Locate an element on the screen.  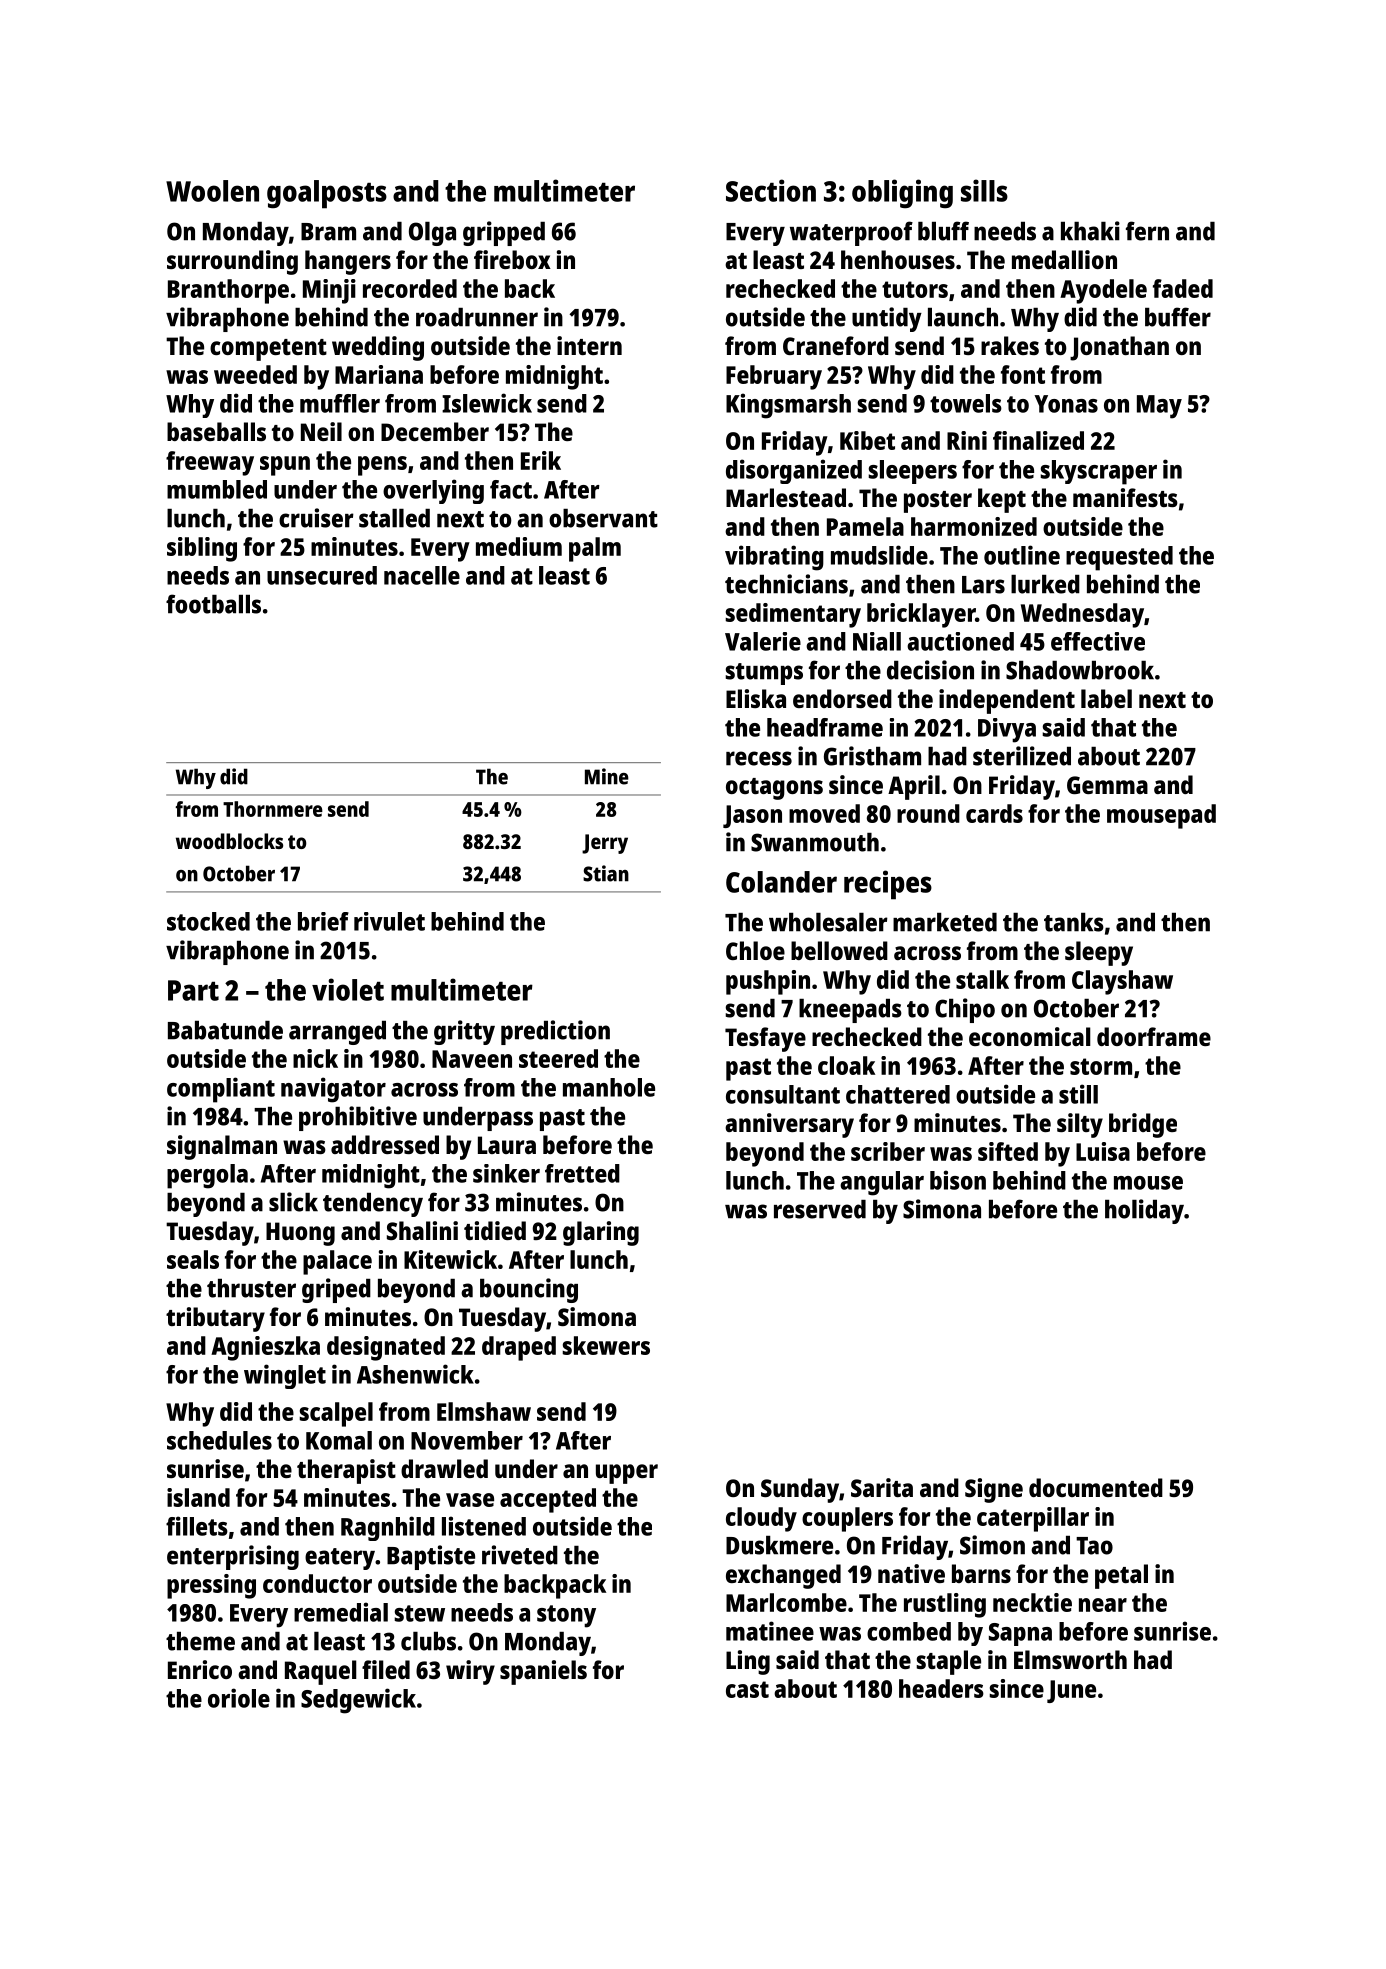
Chipo is located at coordinates (965, 1010).
